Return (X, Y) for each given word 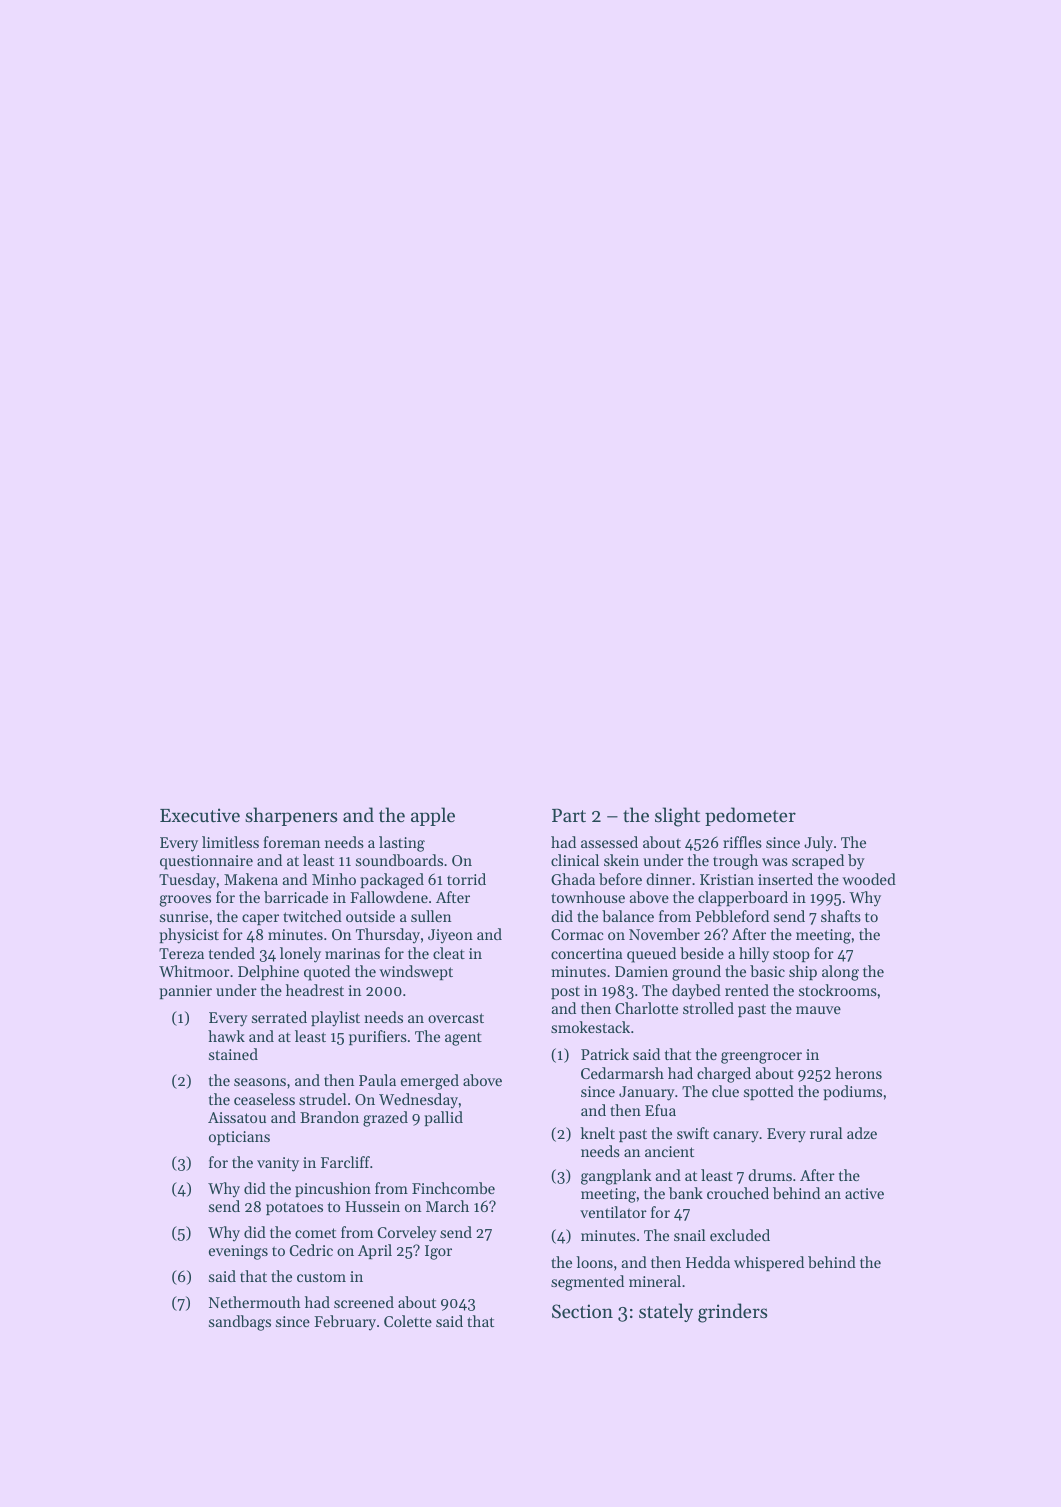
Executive (200, 815)
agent (463, 1039)
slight (677, 817)
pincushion (333, 1189)
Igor (438, 1252)
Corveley (407, 1234)
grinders (732, 1313)
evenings (238, 1252)
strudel (322, 1099)
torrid (466, 879)
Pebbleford (732, 916)
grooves (185, 901)
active (864, 1193)
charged (724, 1075)
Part (569, 815)
